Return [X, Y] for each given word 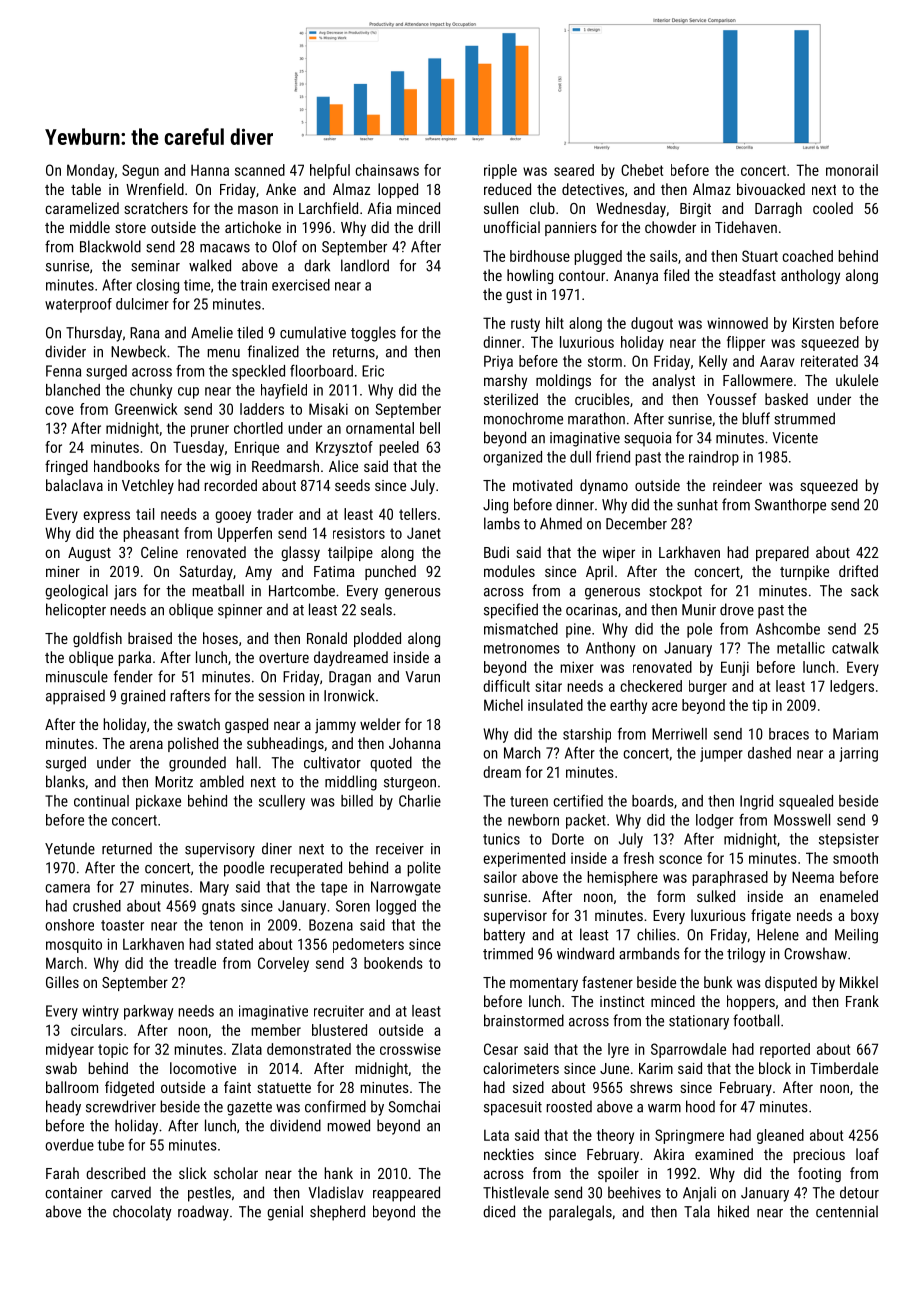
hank [338, 1173]
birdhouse [540, 256]
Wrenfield [155, 189]
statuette [284, 1088]
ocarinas [592, 610]
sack [865, 590]
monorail [852, 170]
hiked [733, 1211]
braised [150, 638]
